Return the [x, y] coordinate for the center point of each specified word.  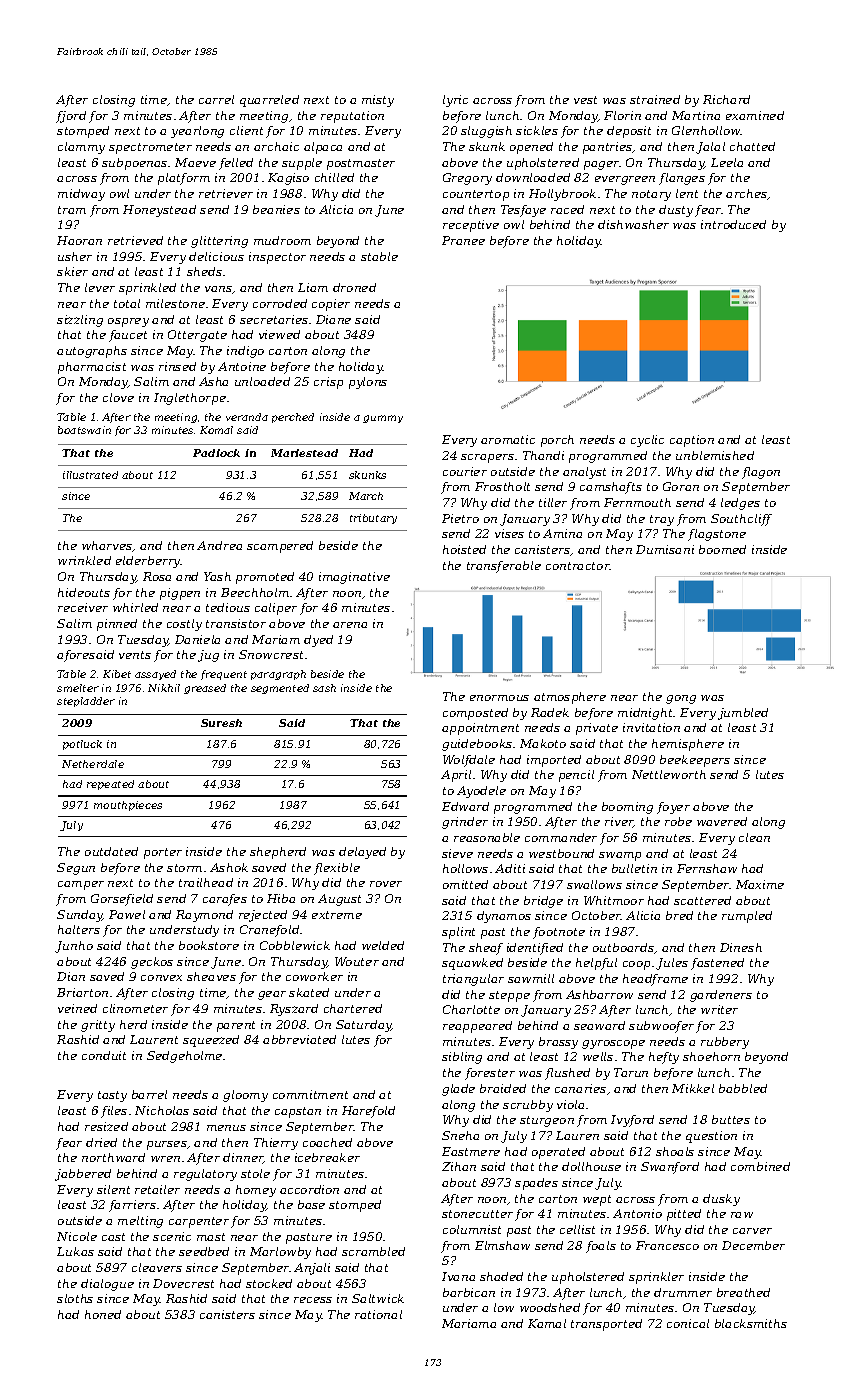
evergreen [625, 180]
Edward [465, 806]
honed [103, 1314]
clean [754, 837]
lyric [455, 101]
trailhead [206, 882]
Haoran [79, 240]
